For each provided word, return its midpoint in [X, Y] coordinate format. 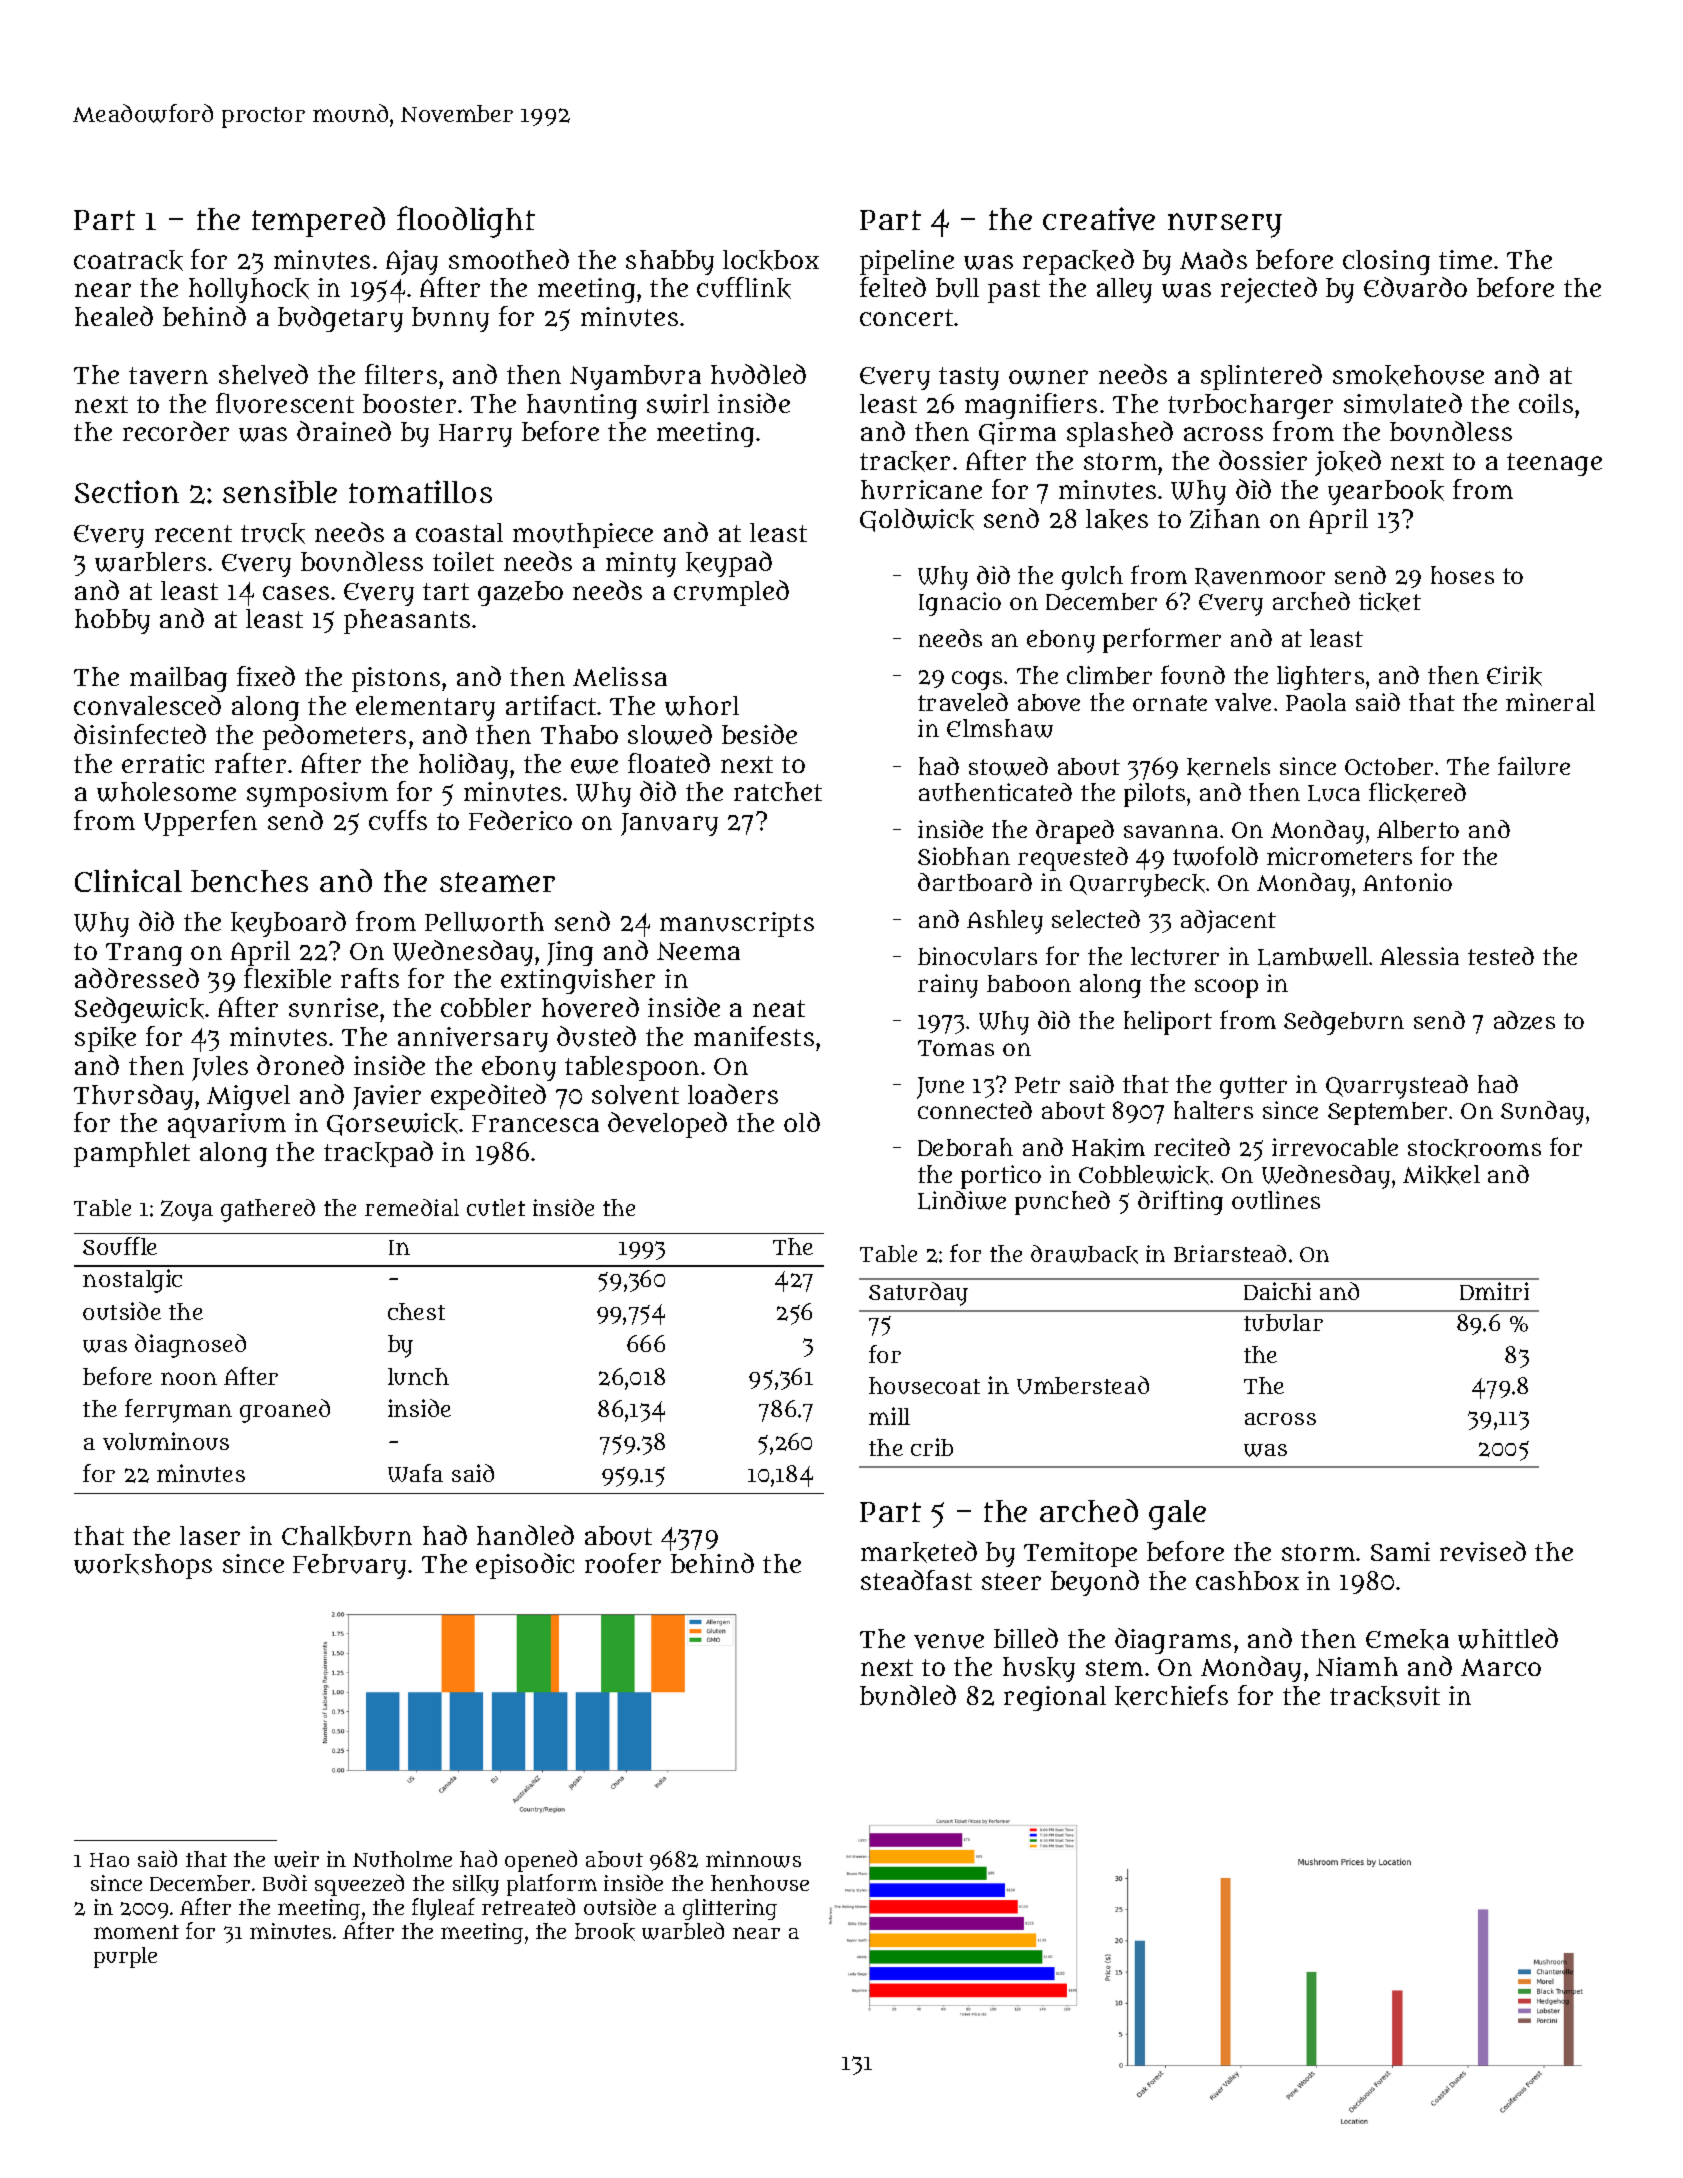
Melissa [620, 676]
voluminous [166, 1441]
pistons [396, 679]
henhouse [760, 1883]
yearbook [1386, 492]
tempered [318, 222]
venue [949, 1641]
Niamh [1357, 1666]
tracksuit [1385, 1696]
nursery [1225, 225]
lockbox [771, 260]
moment [136, 1932]
